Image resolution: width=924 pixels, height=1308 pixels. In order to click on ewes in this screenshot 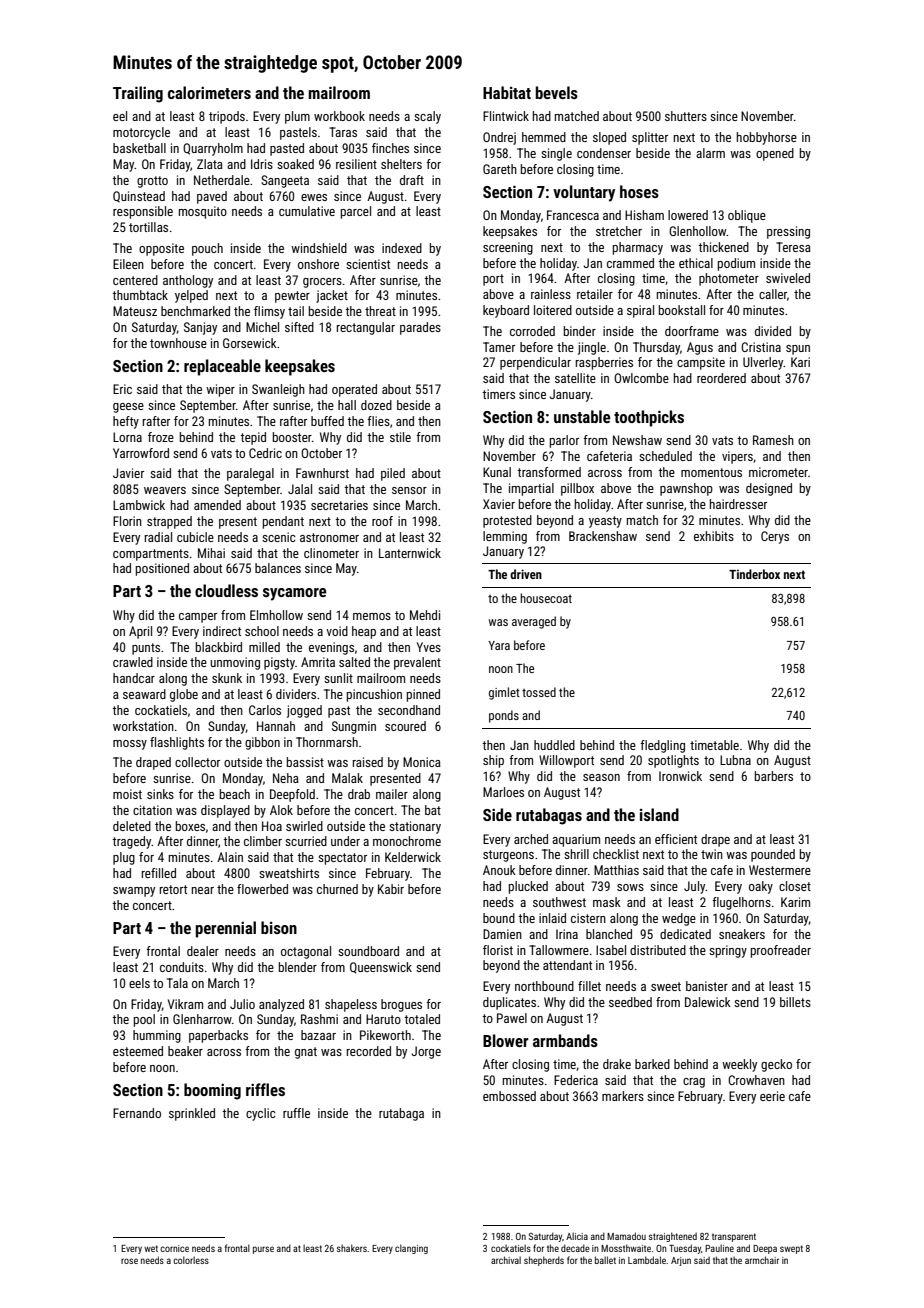, I will do `click(314, 197)`.
